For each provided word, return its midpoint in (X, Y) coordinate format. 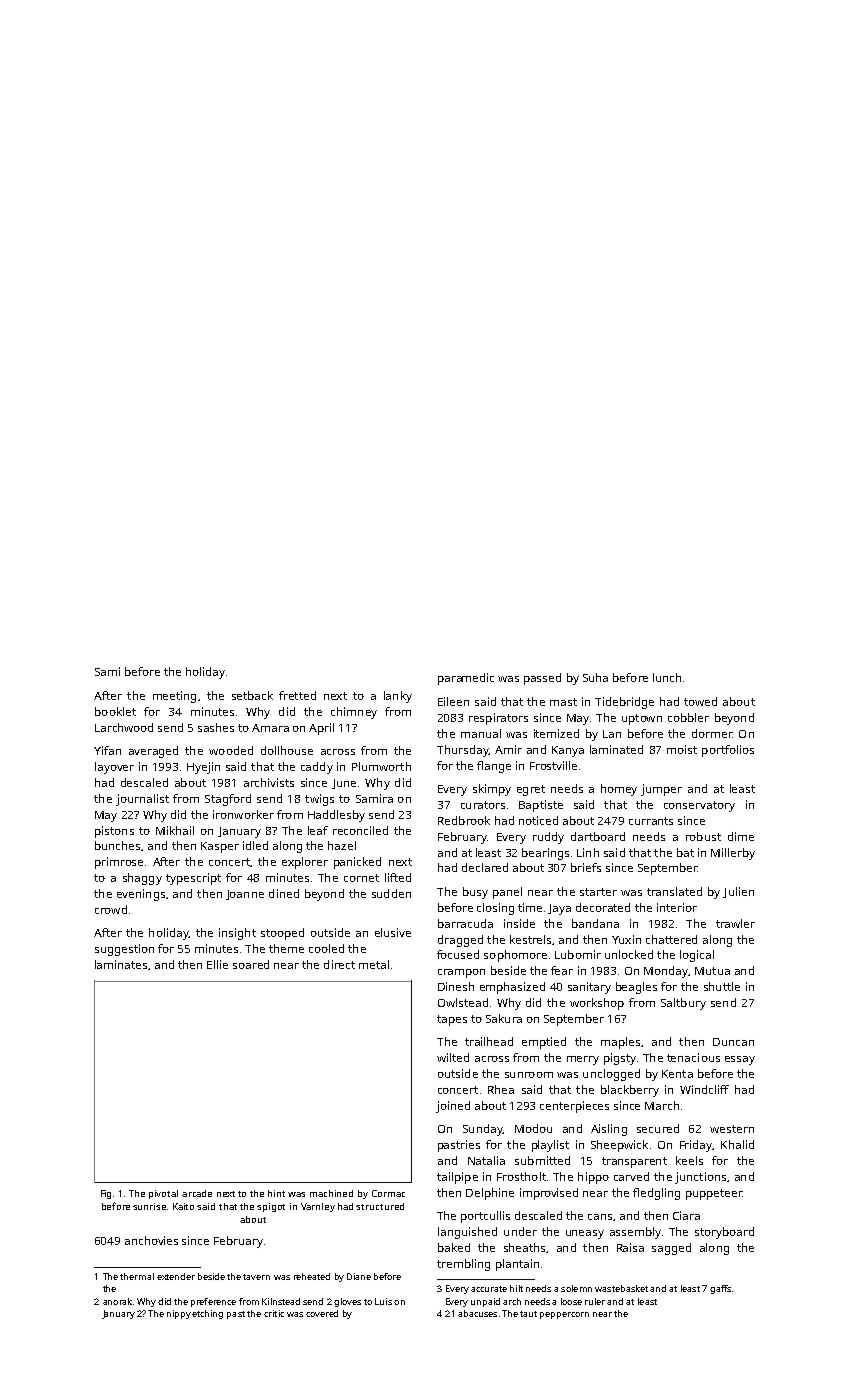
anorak (117, 1301)
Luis (383, 1301)
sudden (391, 893)
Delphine (490, 1194)
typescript (193, 879)
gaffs (720, 1289)
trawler (735, 923)
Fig (106, 1194)
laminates (121, 964)
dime (741, 836)
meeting (174, 697)
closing (495, 909)
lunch (667, 677)
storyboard (724, 1233)
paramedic (466, 679)
